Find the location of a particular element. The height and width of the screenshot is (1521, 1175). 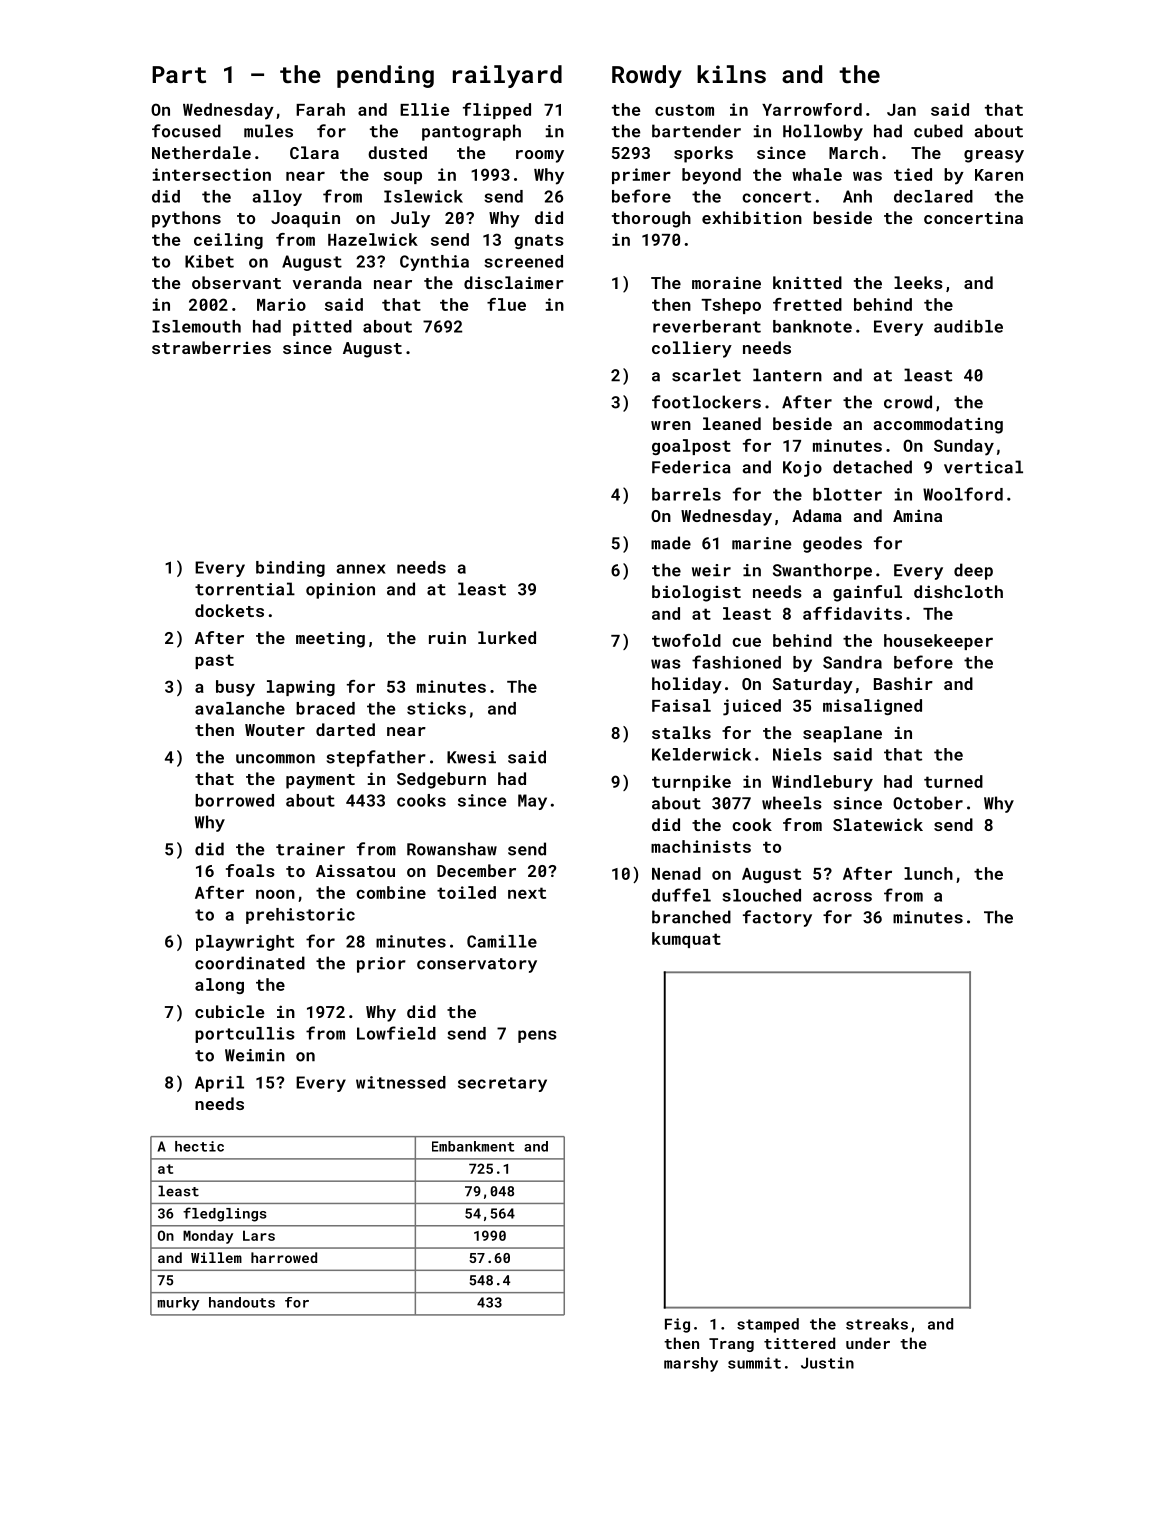

mules is located at coordinates (268, 131).
